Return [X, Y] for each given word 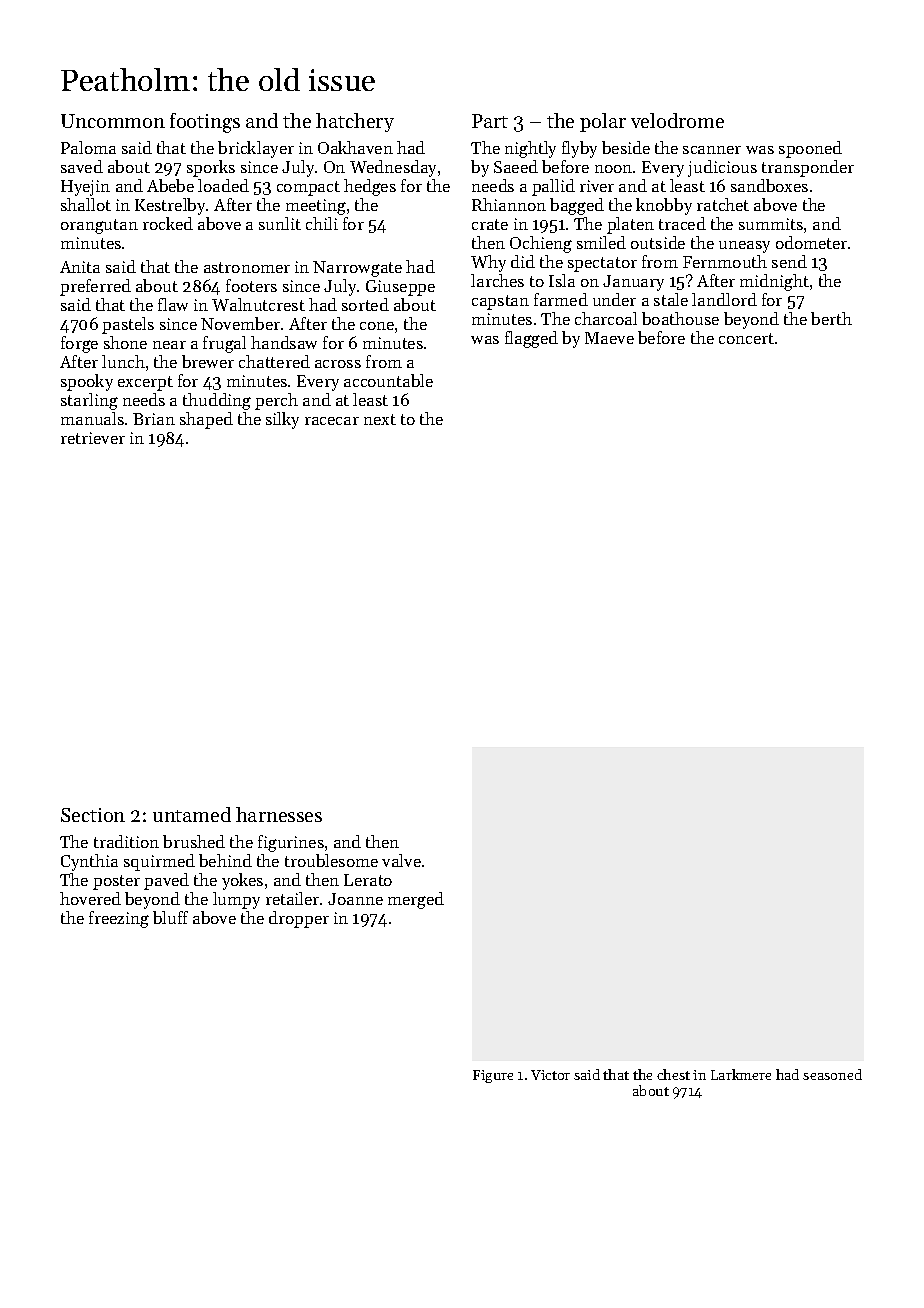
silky [282, 420]
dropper [299, 919]
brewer [208, 361]
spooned [810, 149]
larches [497, 280]
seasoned [832, 1074]
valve [401, 860]
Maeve [609, 338]
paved [166, 881]
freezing [119, 919]
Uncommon [113, 121]
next [380, 419]
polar [603, 122]
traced [682, 223]
